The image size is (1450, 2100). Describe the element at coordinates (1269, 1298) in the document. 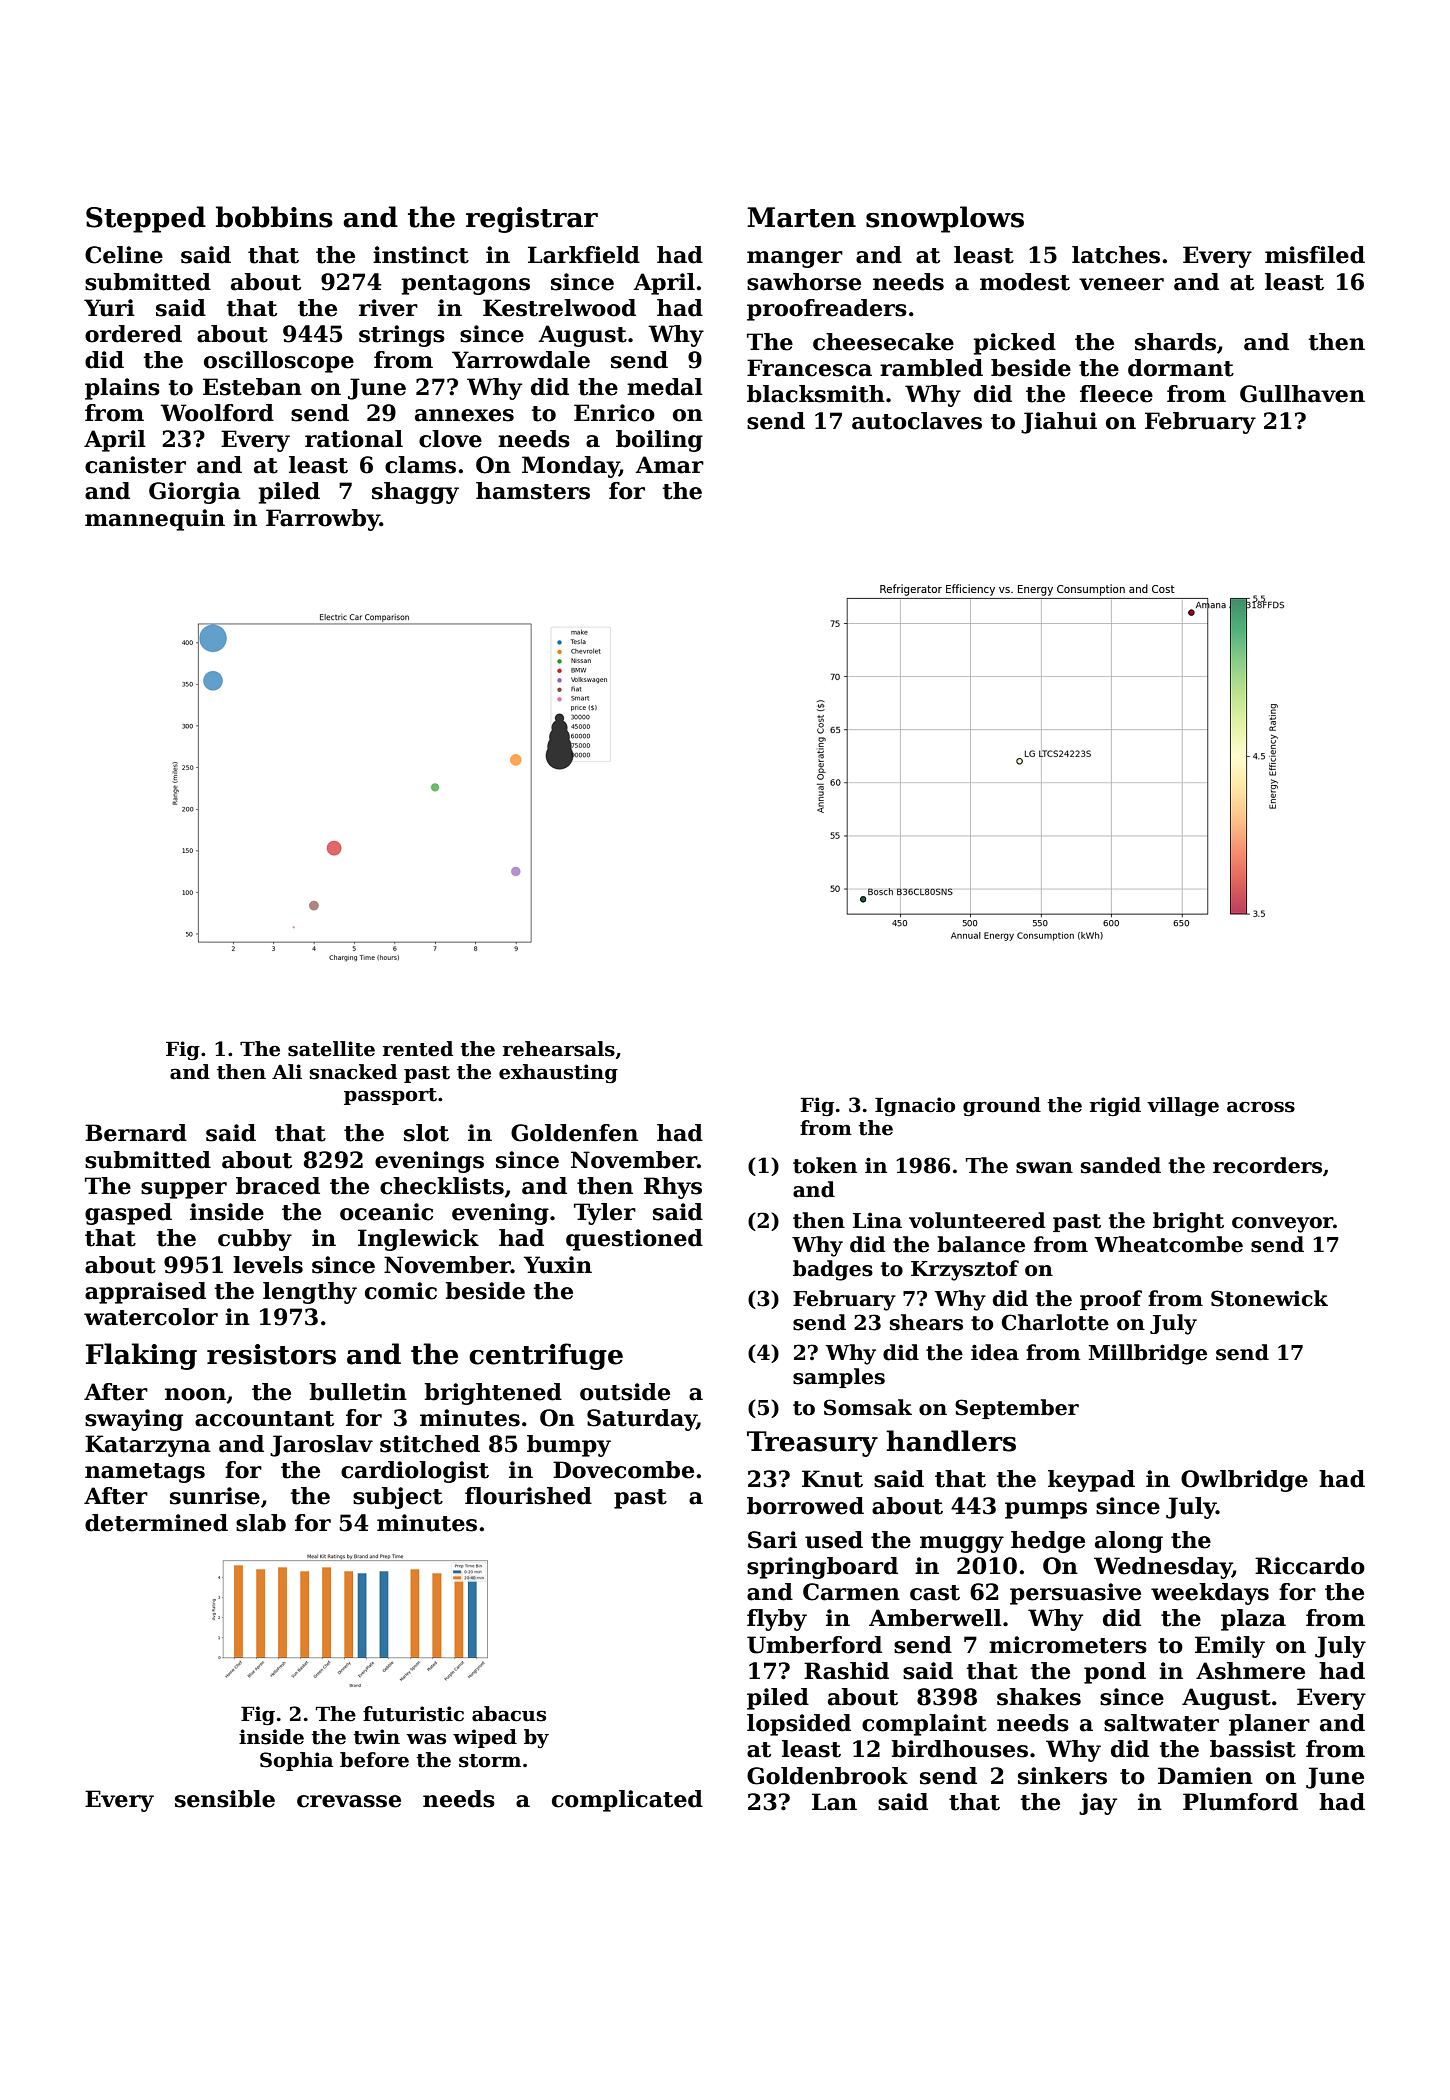

I see `Stonewick` at that location.
